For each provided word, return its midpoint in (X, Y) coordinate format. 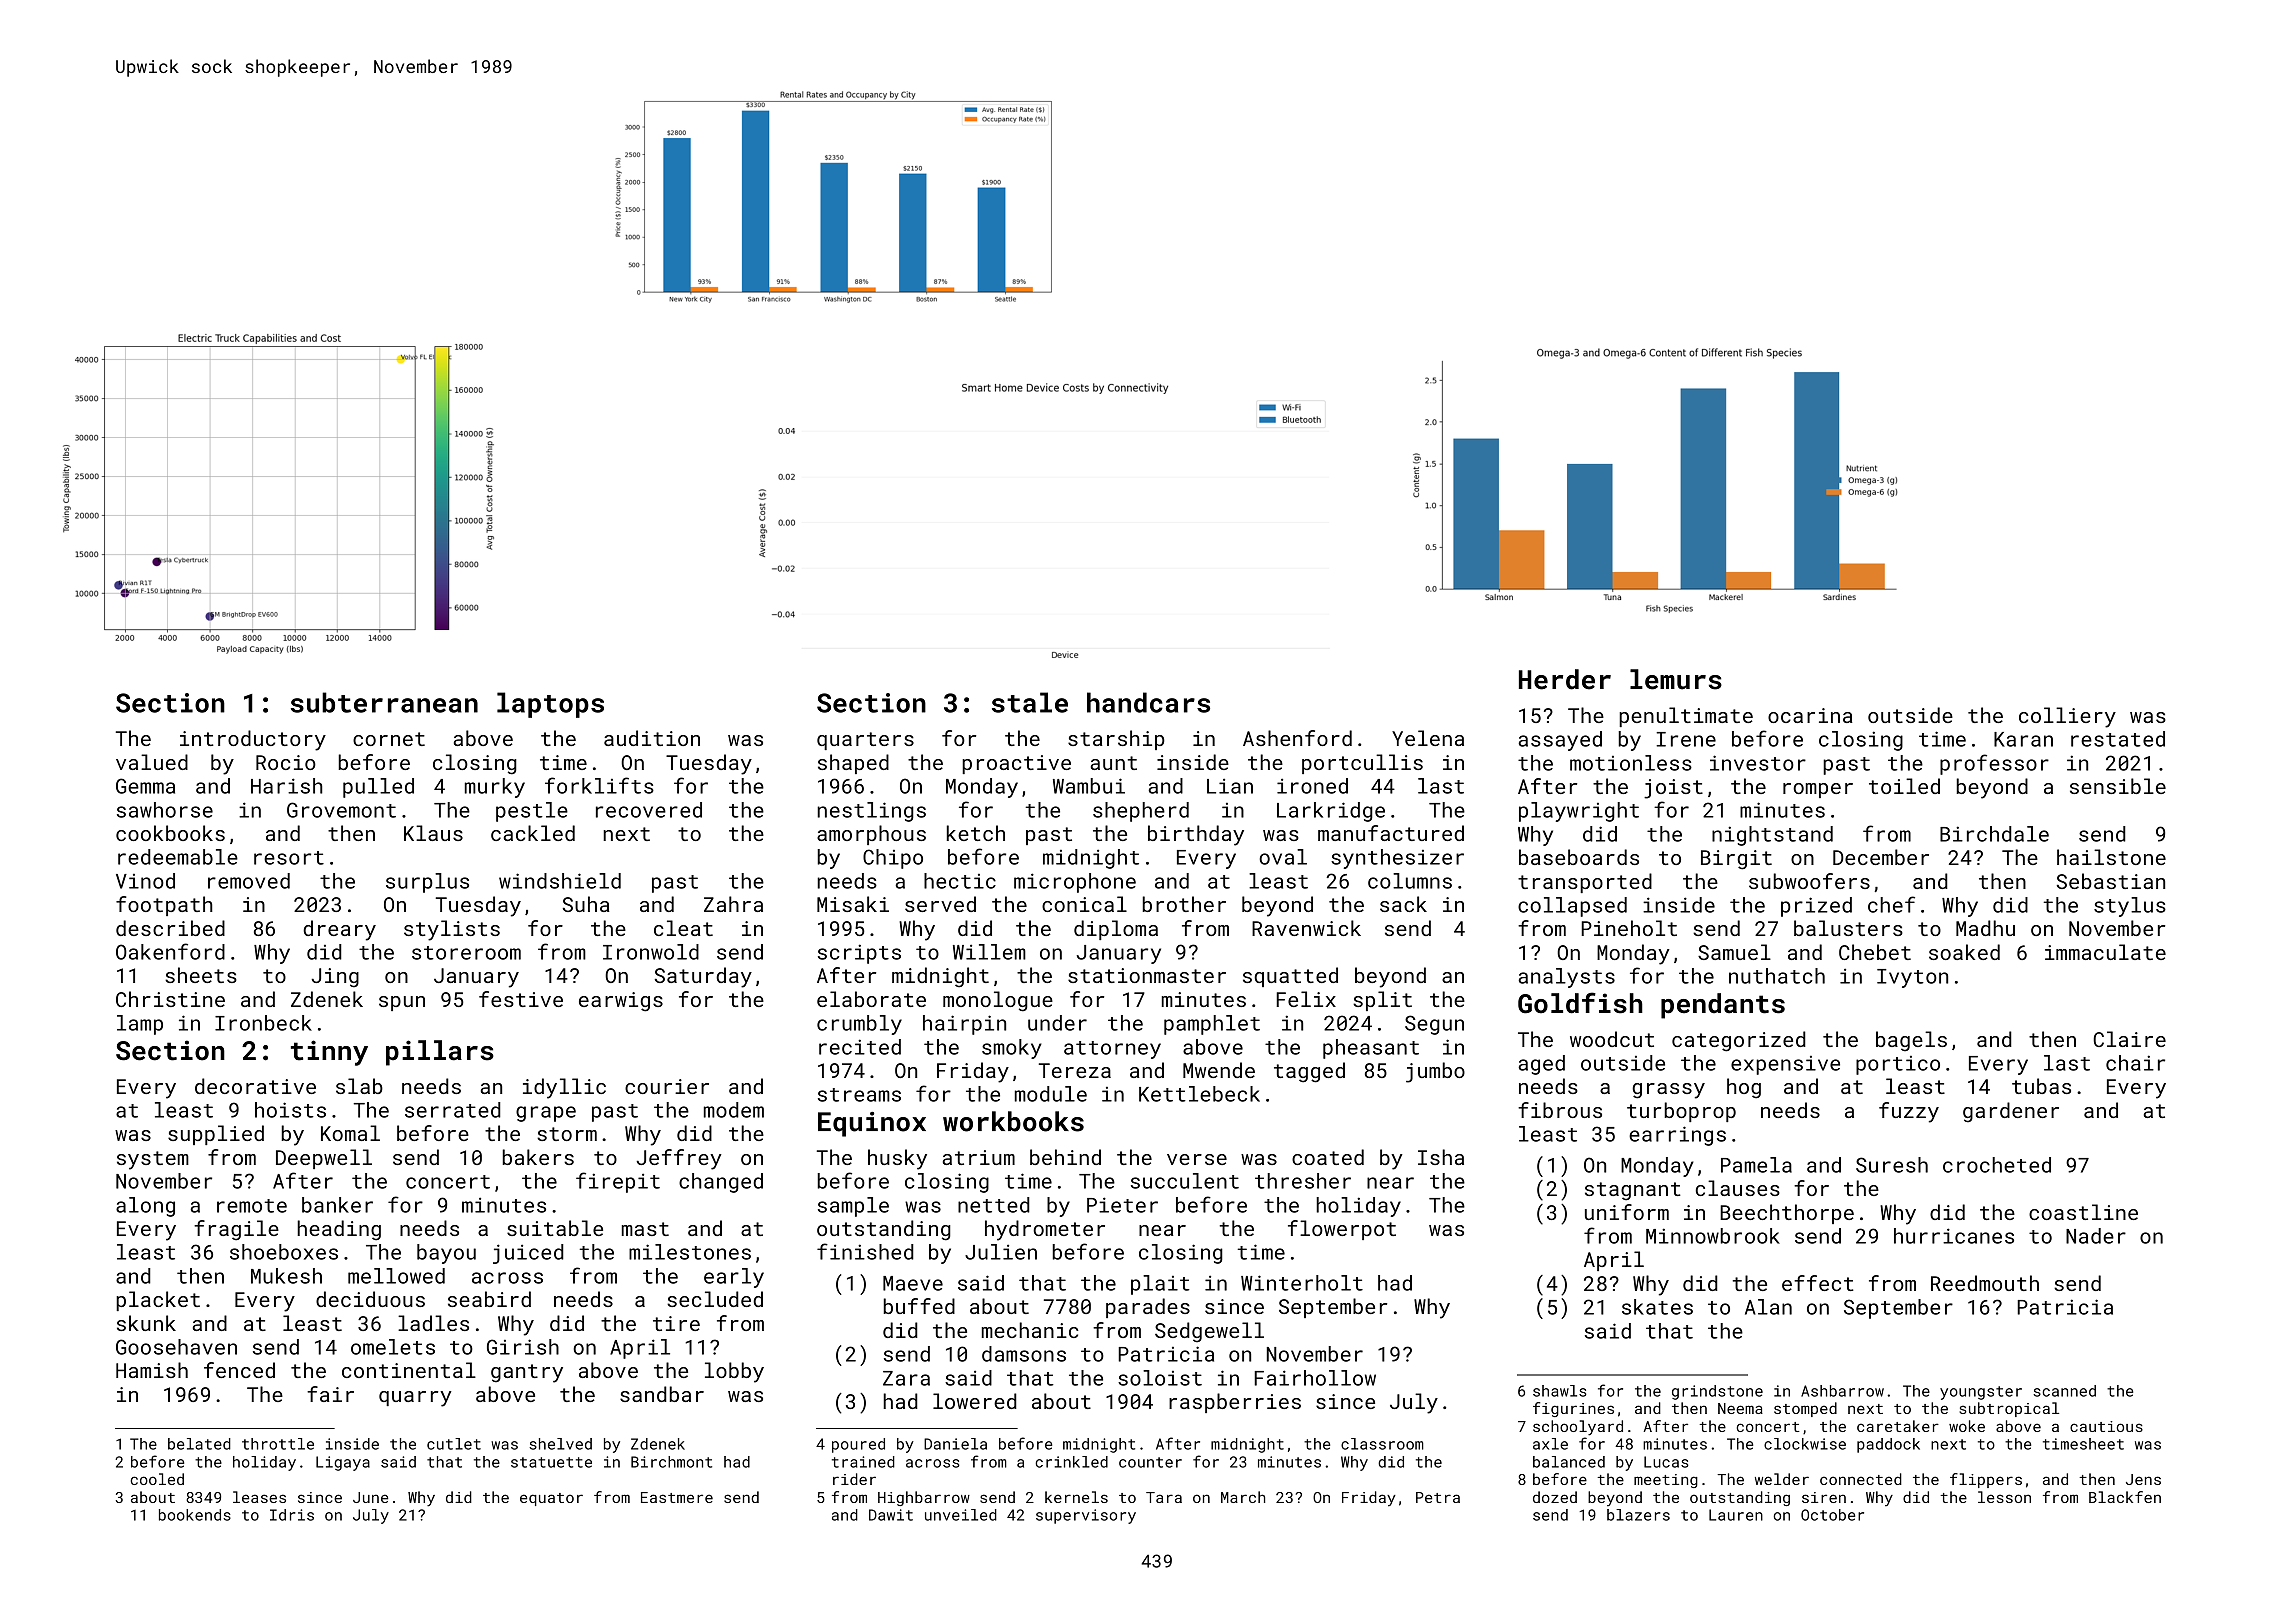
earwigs (621, 1002)
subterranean (384, 702)
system (153, 1160)
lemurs (1676, 679)
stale (1030, 702)
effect (1818, 1283)
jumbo (1435, 1072)
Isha (1441, 1157)
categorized (1739, 1041)
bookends (195, 1515)
